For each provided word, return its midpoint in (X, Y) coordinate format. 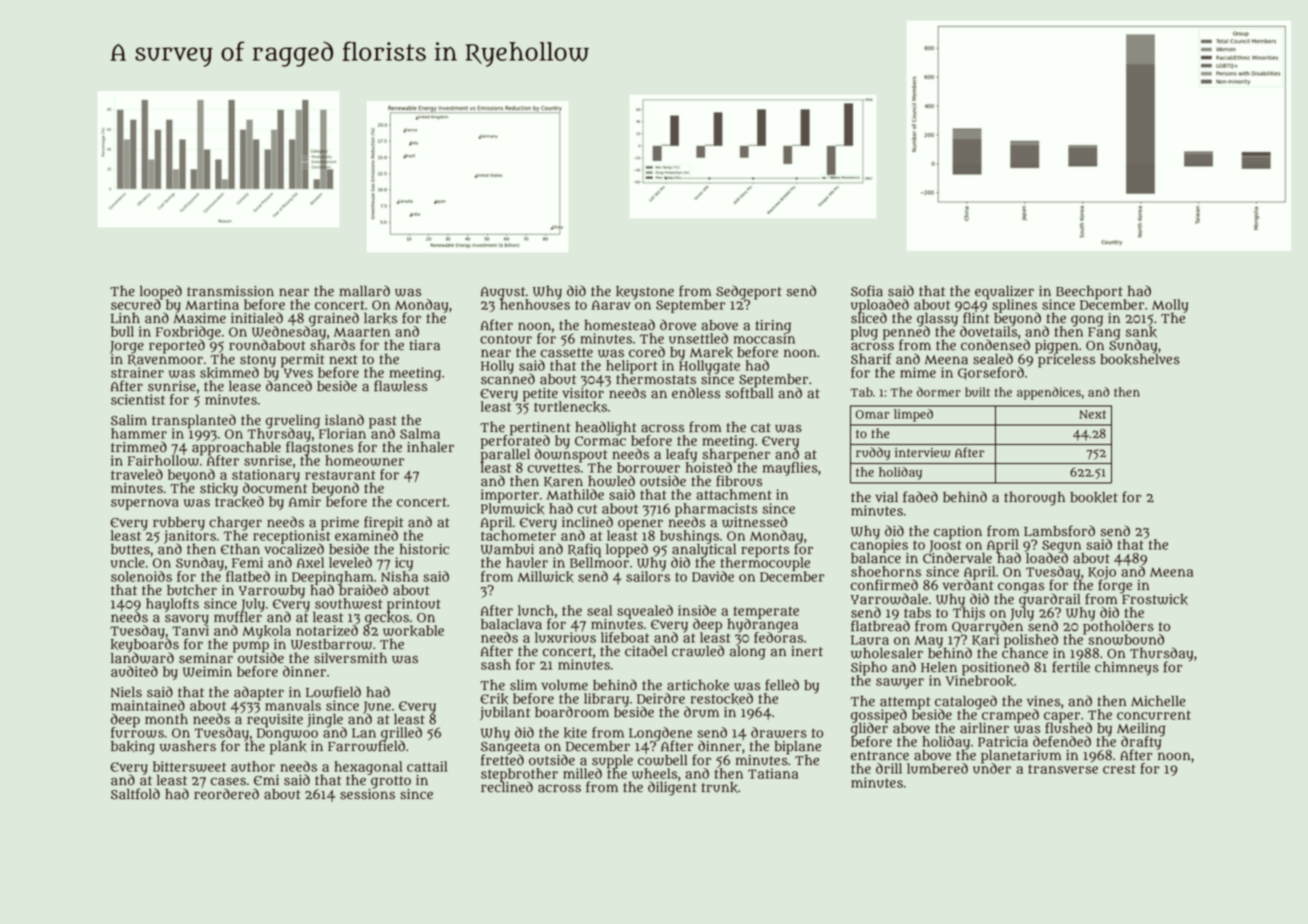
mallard (364, 291)
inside (697, 610)
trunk (719, 787)
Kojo (1102, 573)
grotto (391, 782)
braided (362, 590)
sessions (367, 794)
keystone (645, 293)
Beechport (1089, 292)
